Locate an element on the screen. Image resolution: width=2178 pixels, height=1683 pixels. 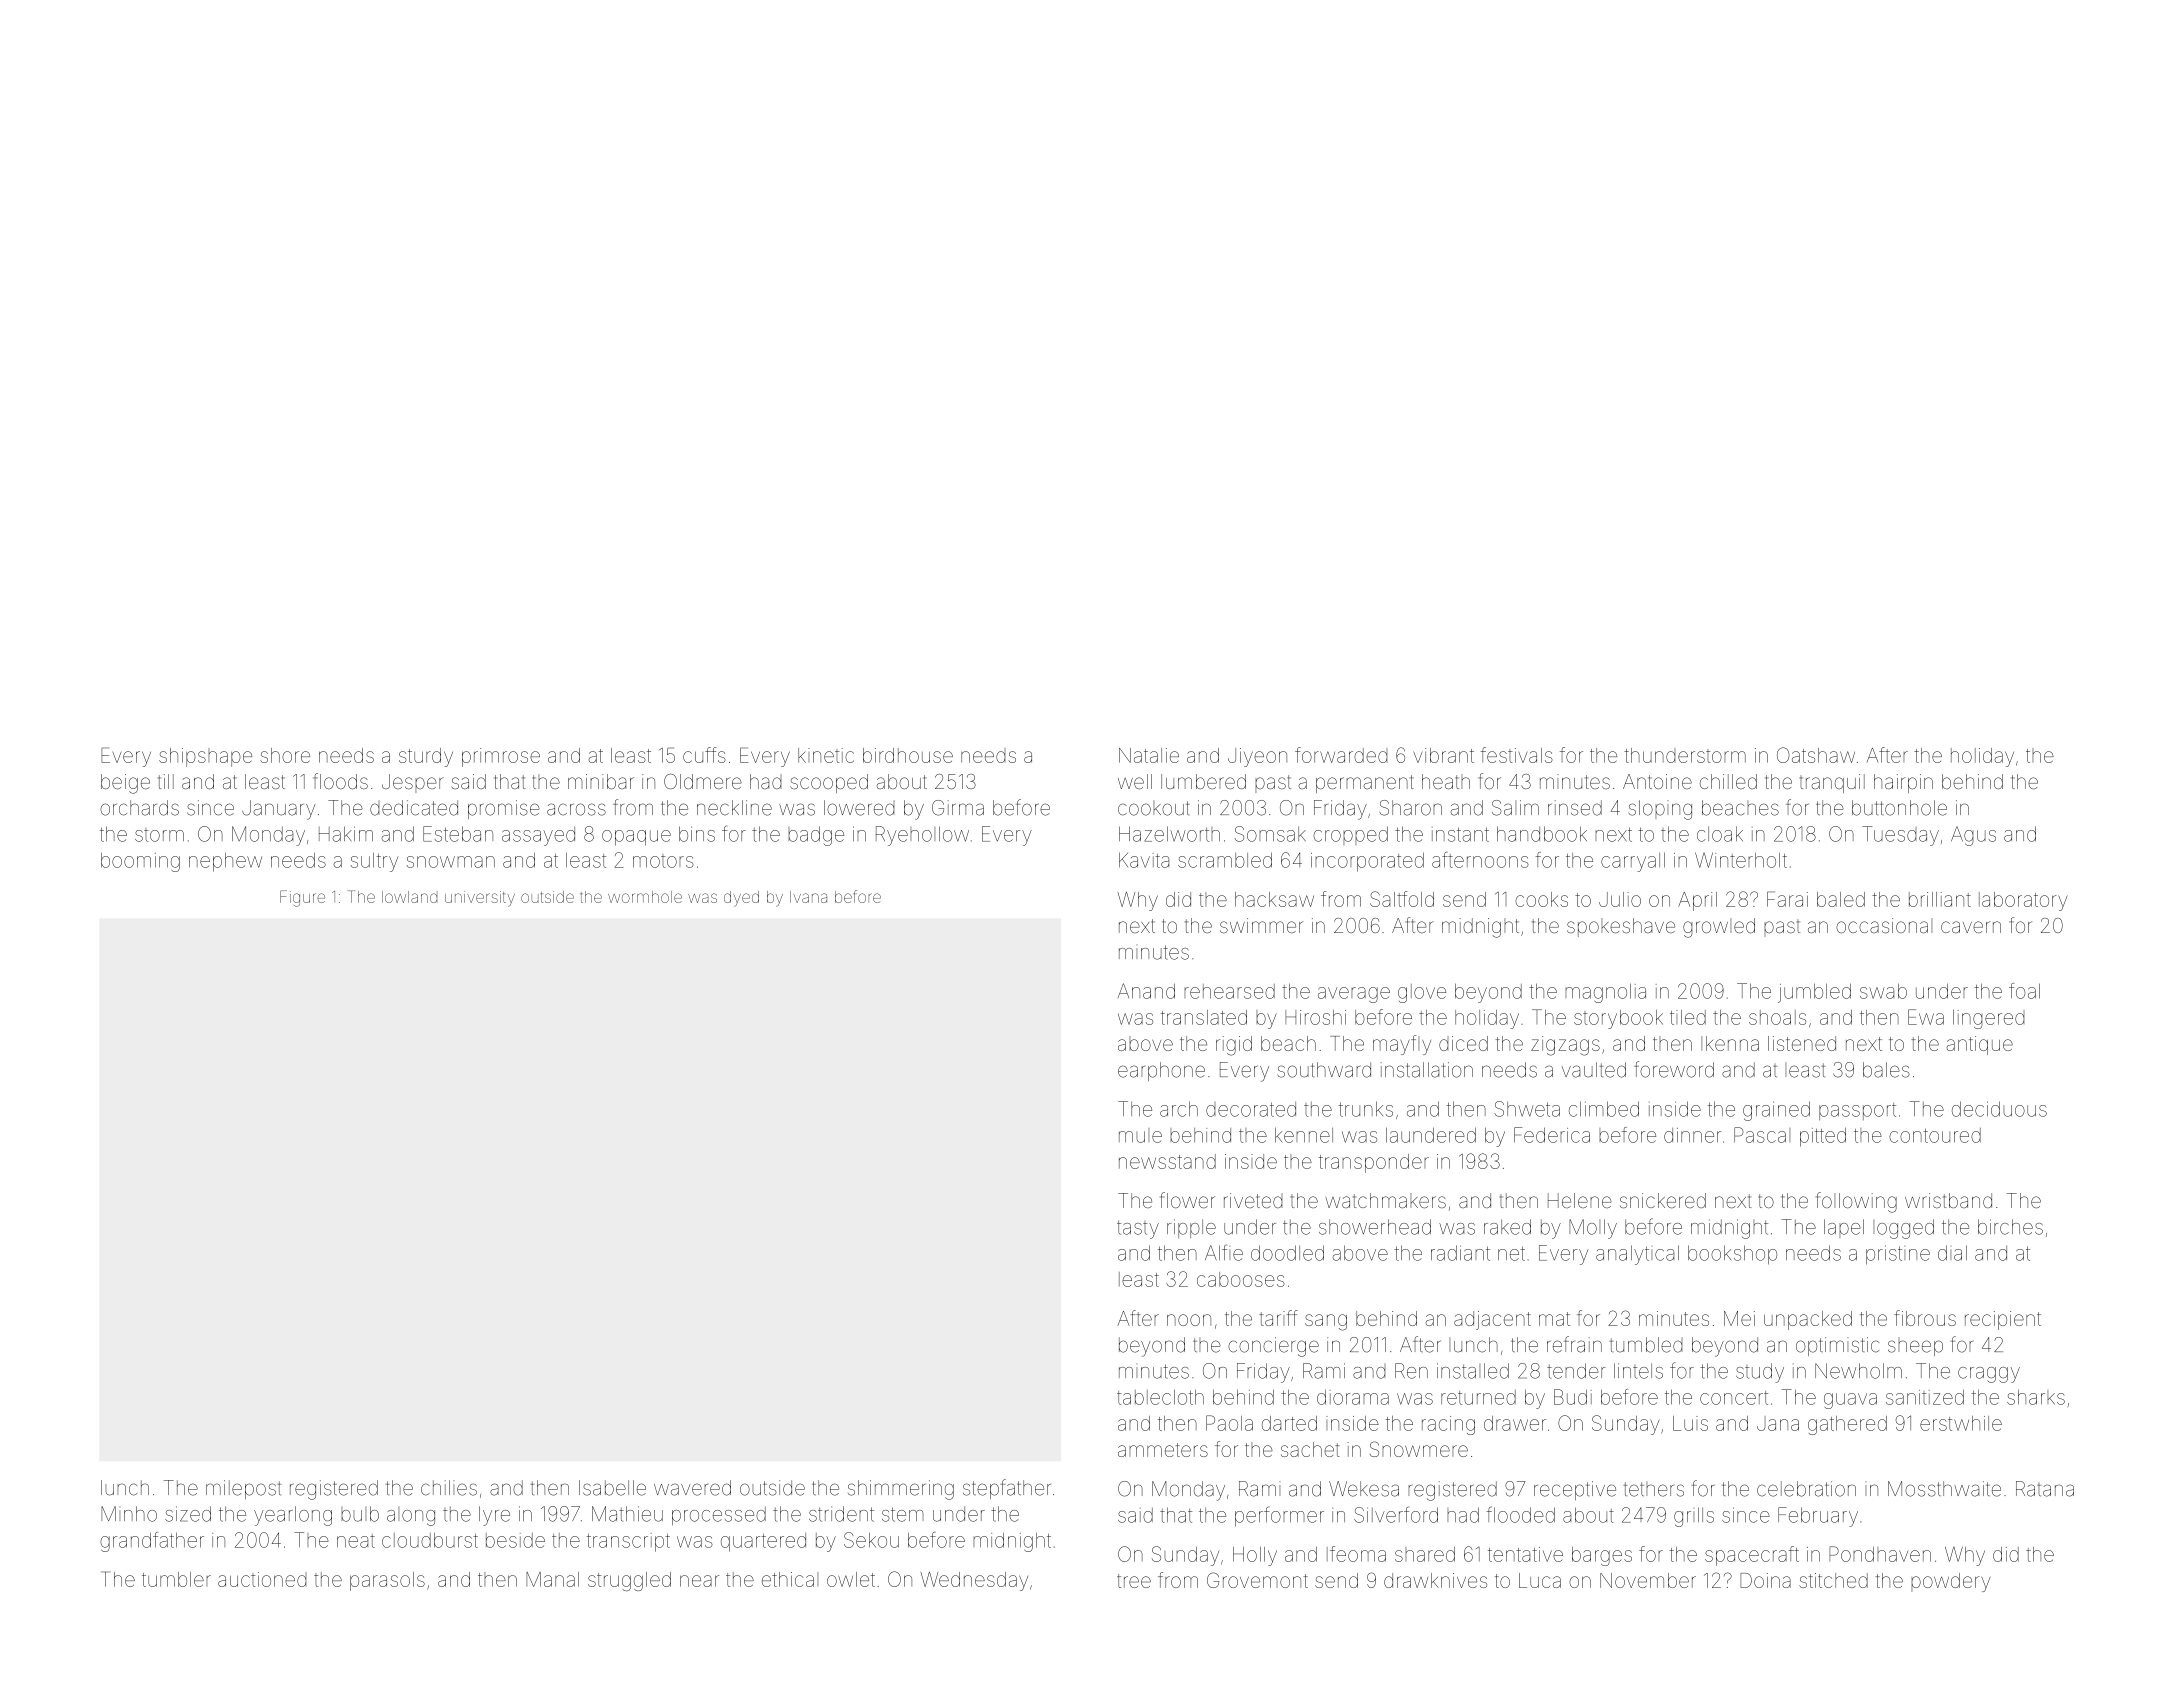
auctioned is located at coordinates (262, 1579).
